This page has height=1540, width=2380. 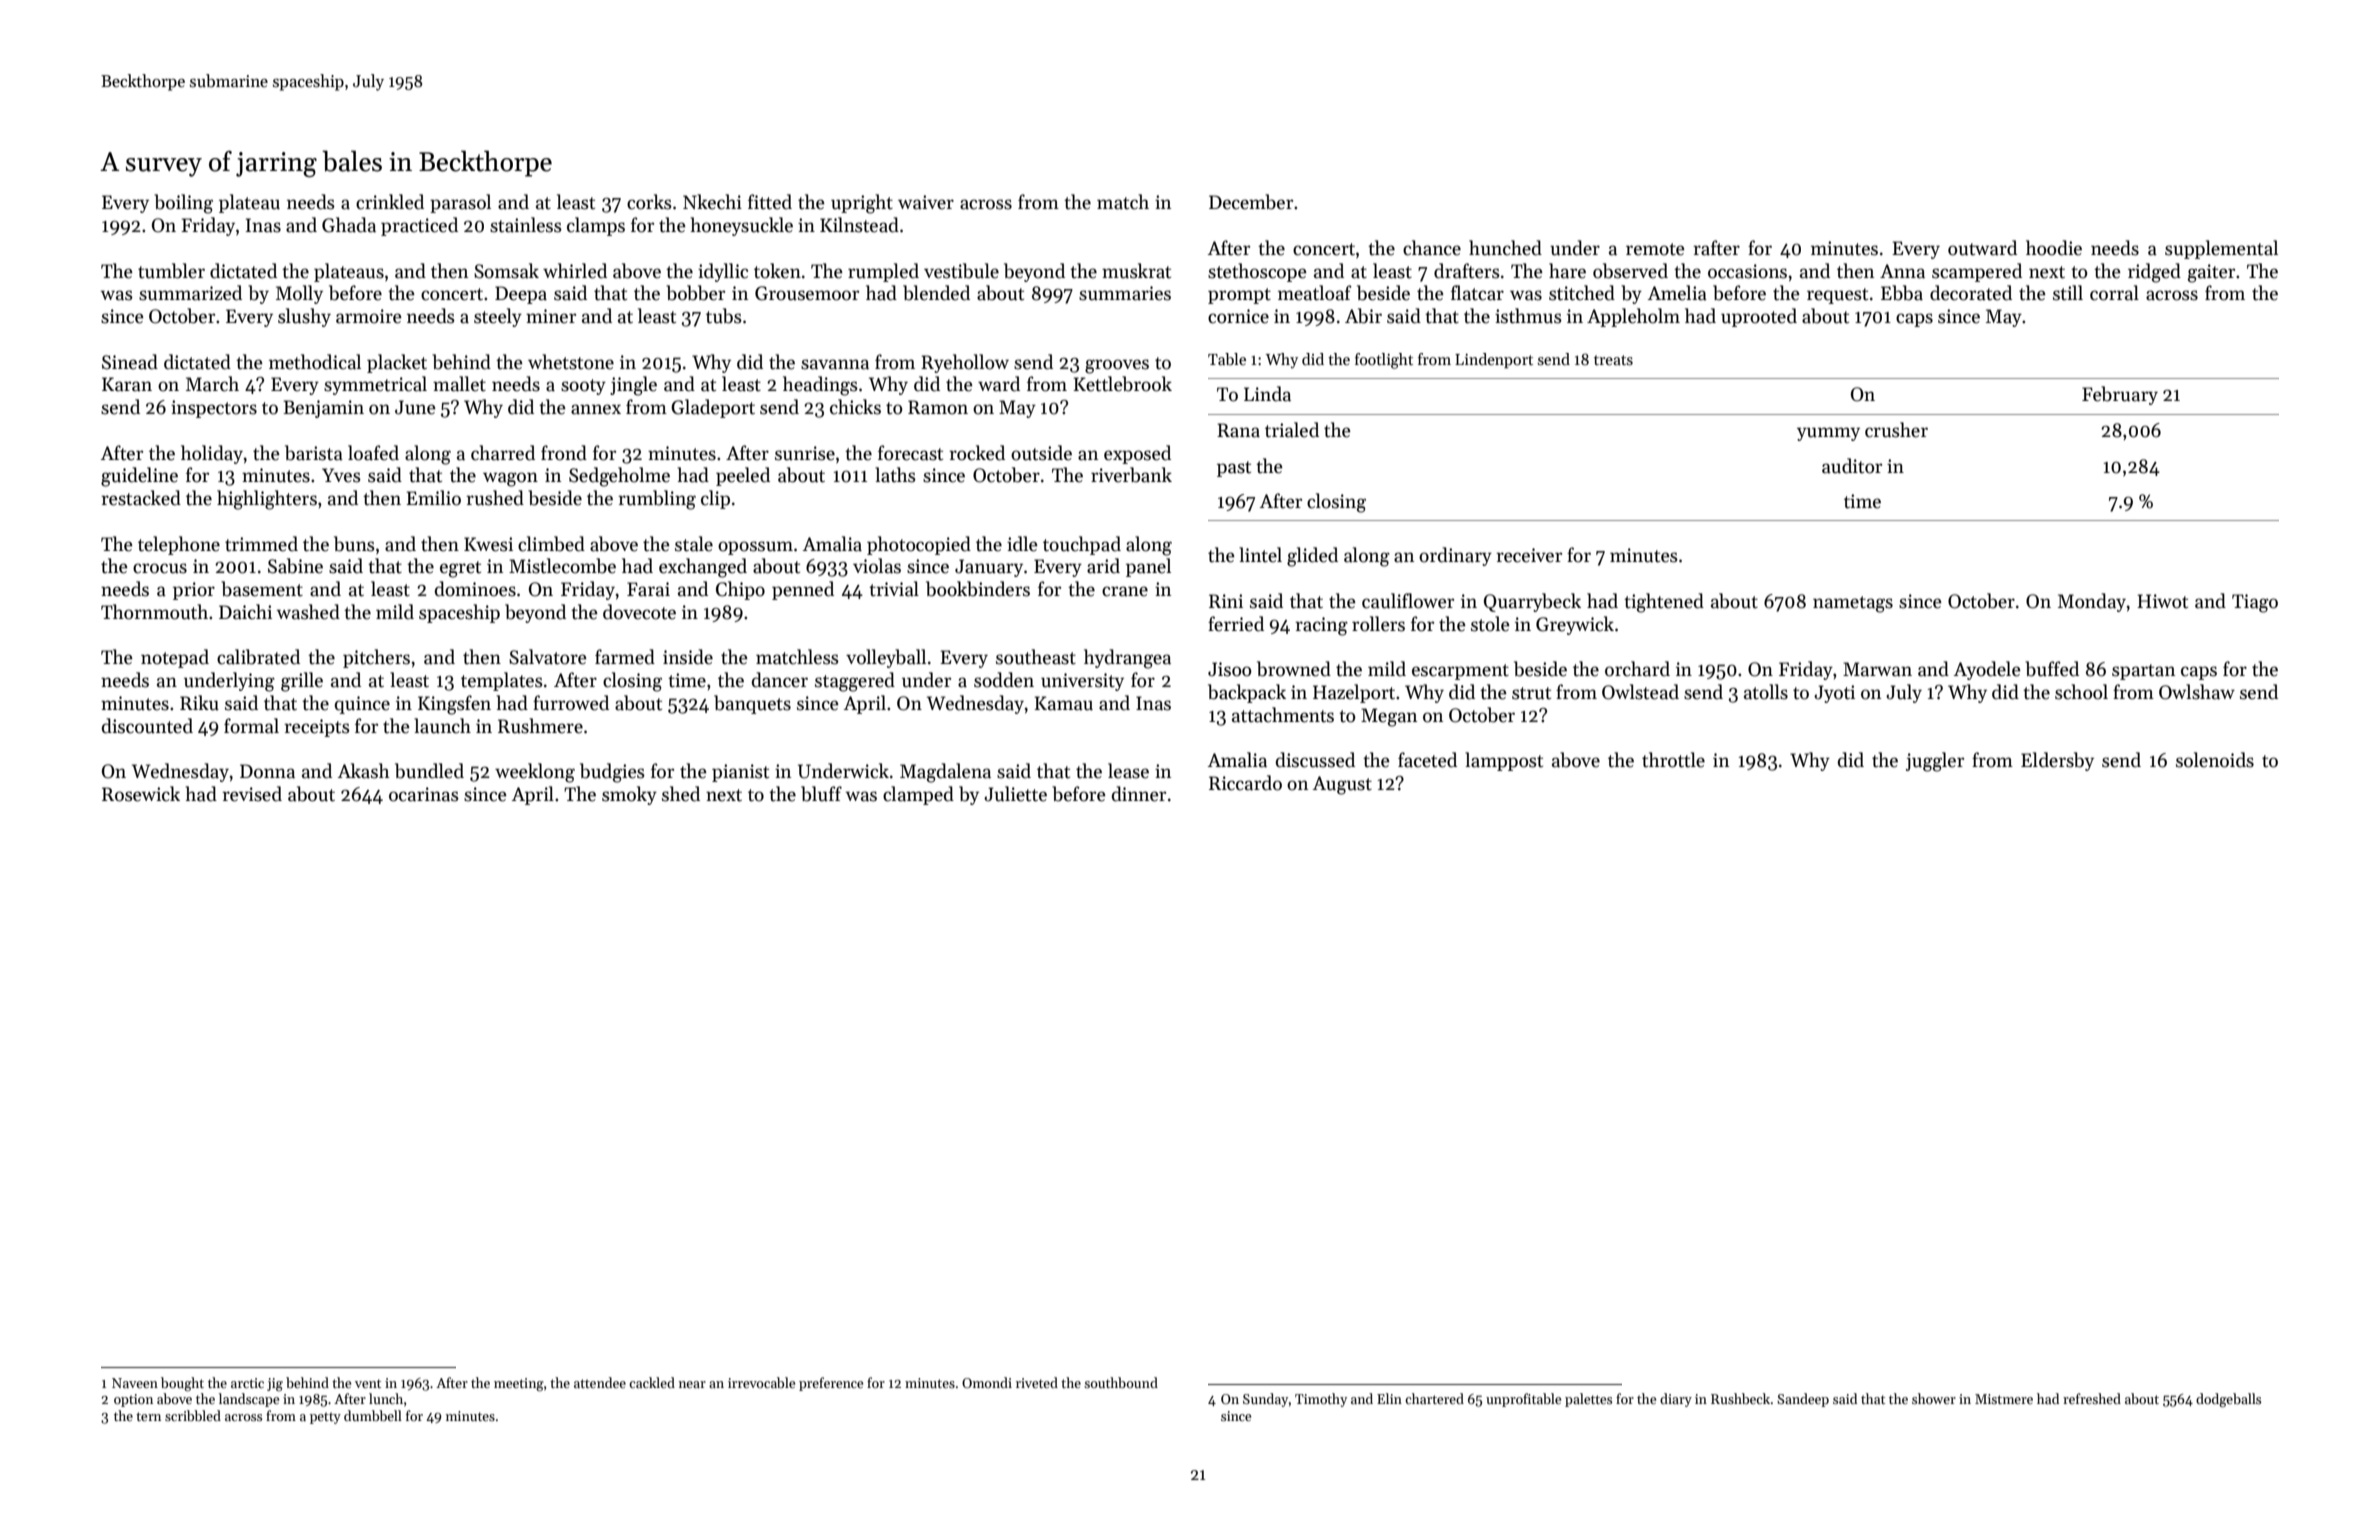 What do you see at coordinates (183, 204) in the page?
I see `boiling` at bounding box center [183, 204].
